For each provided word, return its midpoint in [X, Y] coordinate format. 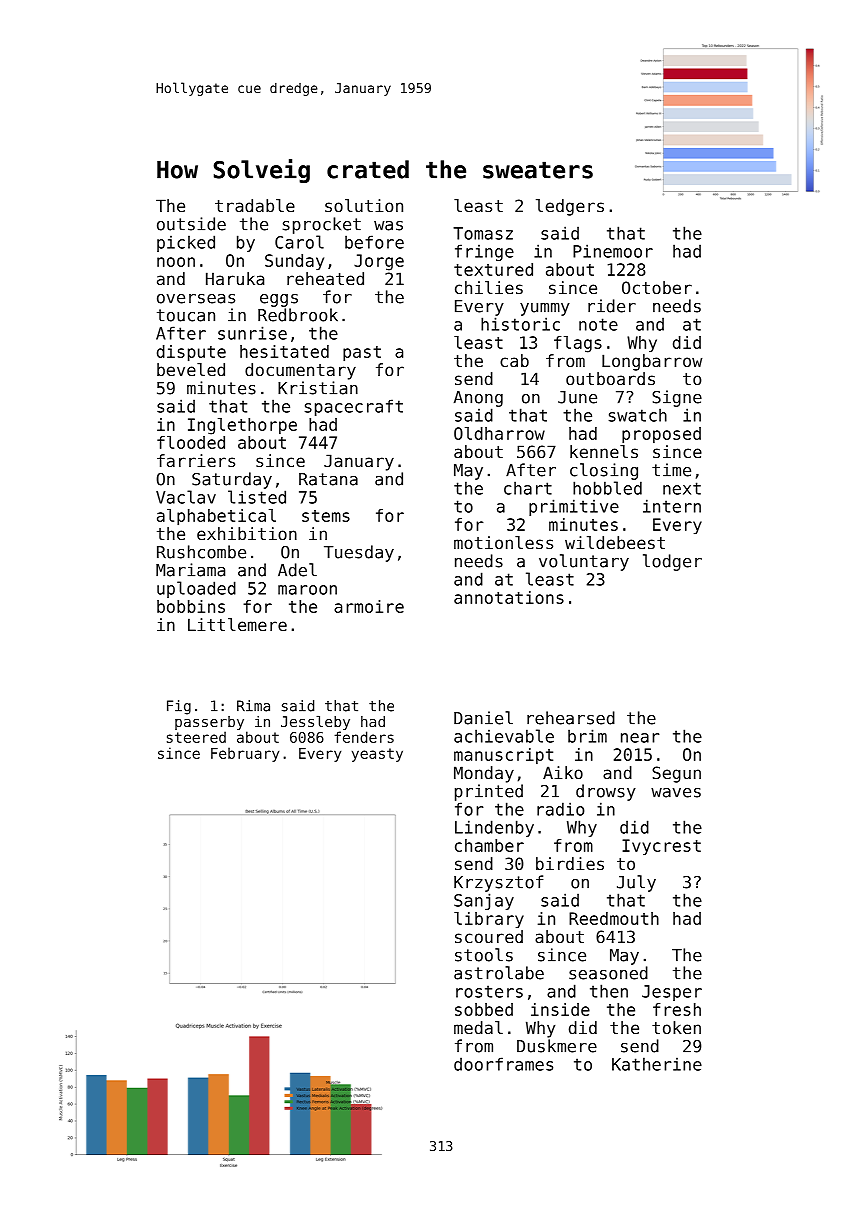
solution [364, 205]
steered [196, 737]
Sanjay [484, 901]
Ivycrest [661, 847]
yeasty [377, 755]
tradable [255, 205]
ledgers [570, 207]
